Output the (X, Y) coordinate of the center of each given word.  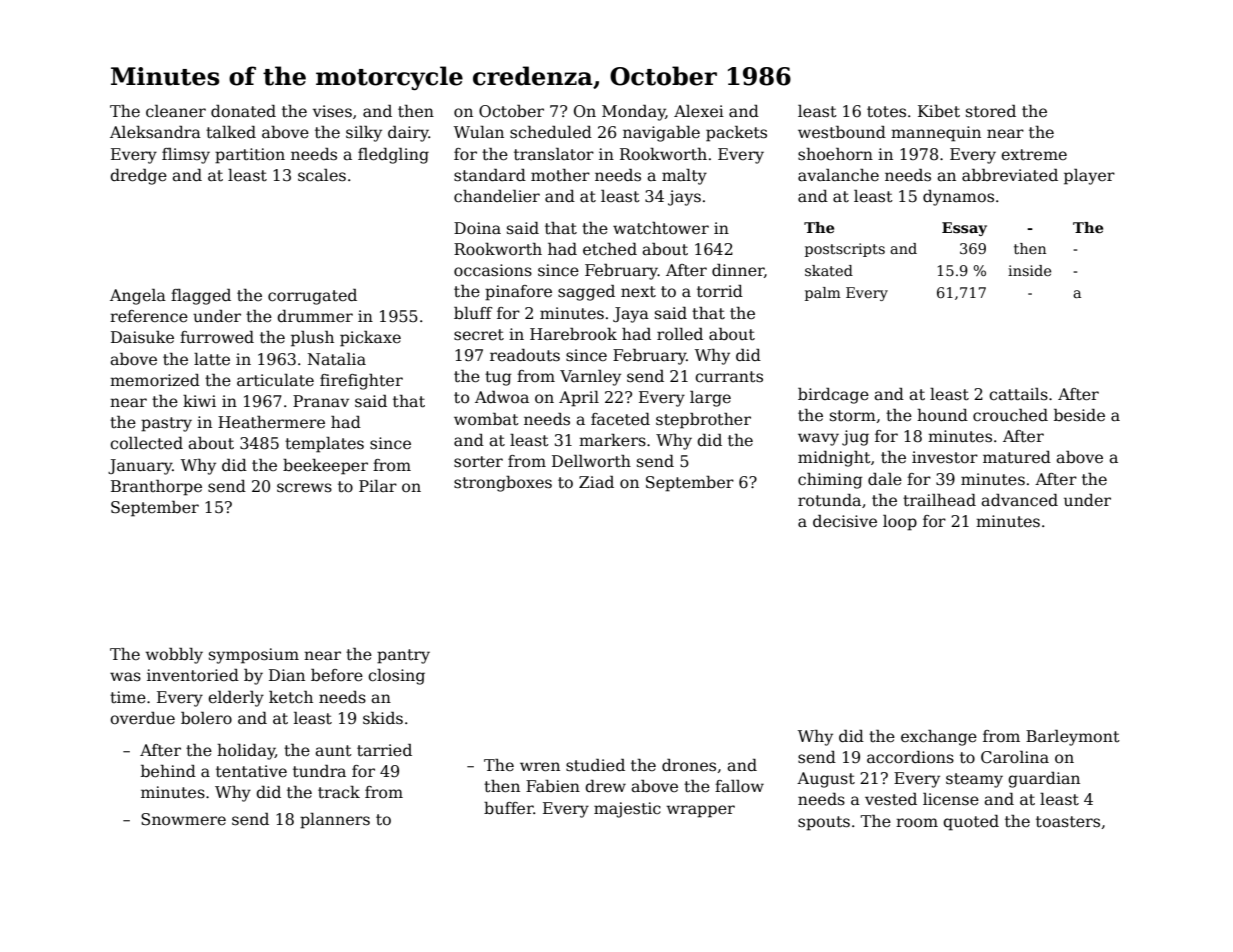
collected (146, 443)
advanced (1019, 500)
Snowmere (183, 819)
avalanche (838, 175)
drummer (315, 316)
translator (554, 154)
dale (885, 479)
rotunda (829, 500)
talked (231, 132)
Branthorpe (156, 488)
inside (1029, 270)
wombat (486, 419)
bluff (473, 313)
